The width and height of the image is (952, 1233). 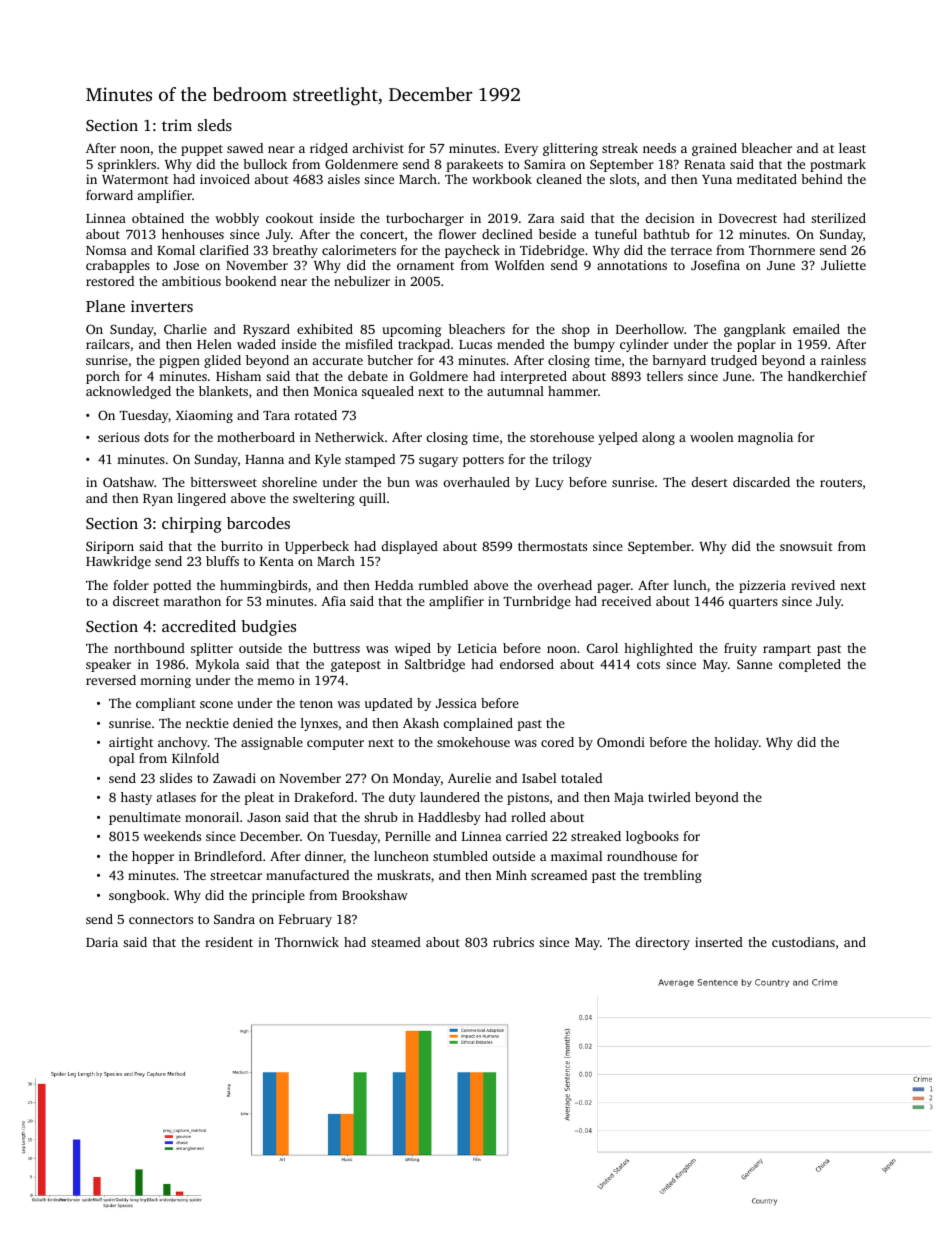 I want to click on dots, so click(x=156, y=437).
